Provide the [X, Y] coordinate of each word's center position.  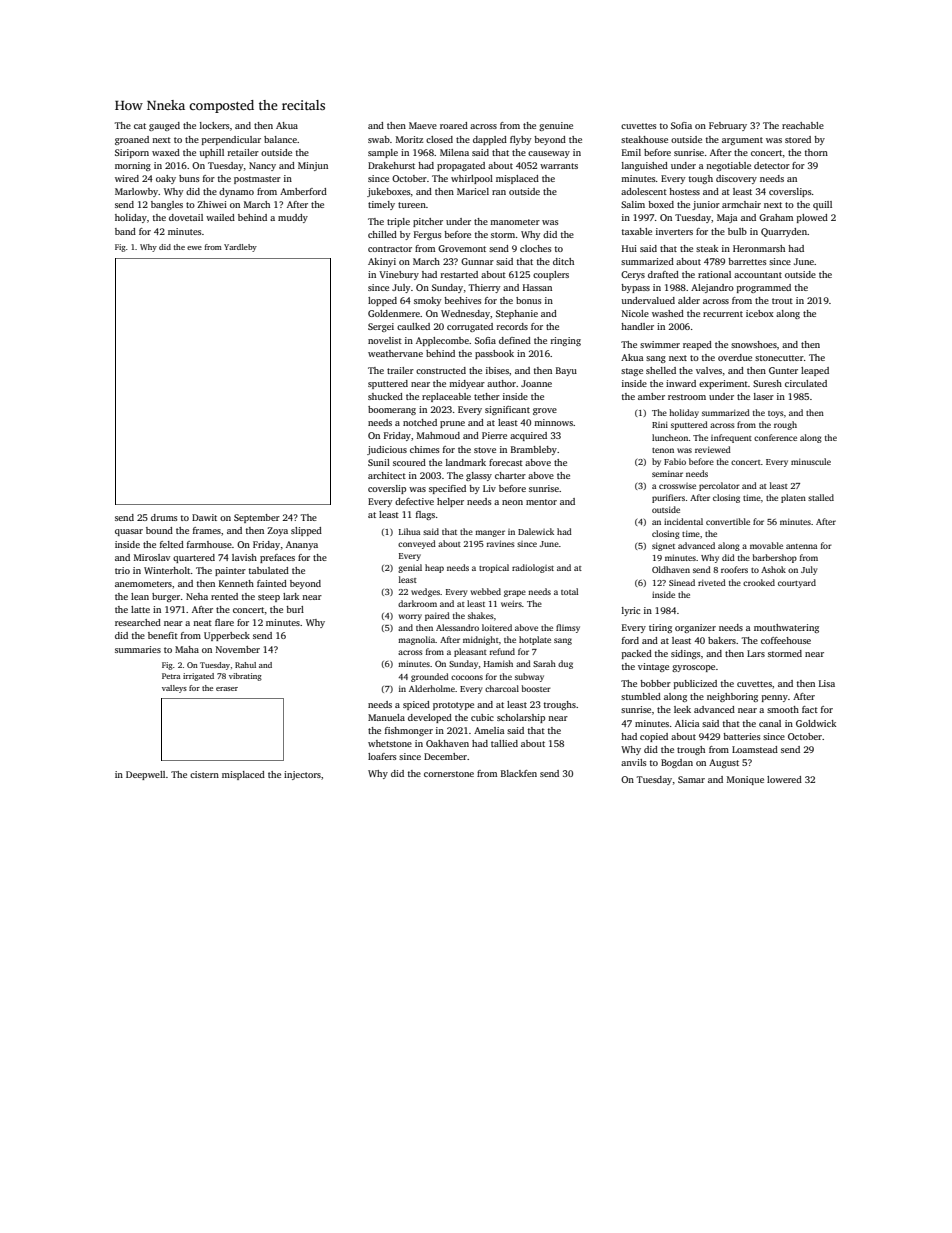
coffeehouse [786, 640]
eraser [227, 689]
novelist [385, 340]
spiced [416, 705]
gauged [164, 126]
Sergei [381, 327]
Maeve [423, 125]
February [728, 126]
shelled [661, 370]
